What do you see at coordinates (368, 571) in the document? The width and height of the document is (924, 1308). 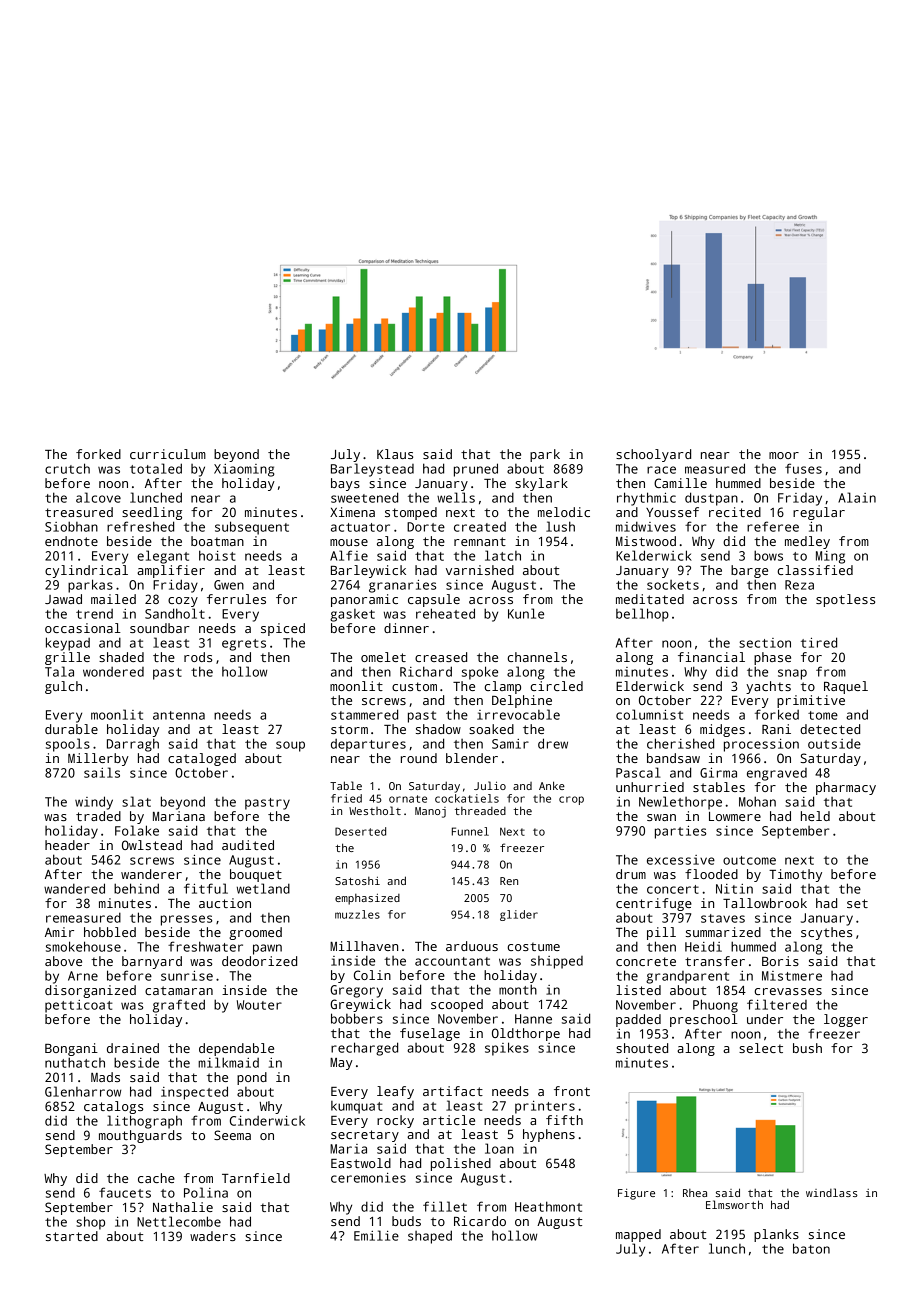 I see `Barleywick` at bounding box center [368, 571].
